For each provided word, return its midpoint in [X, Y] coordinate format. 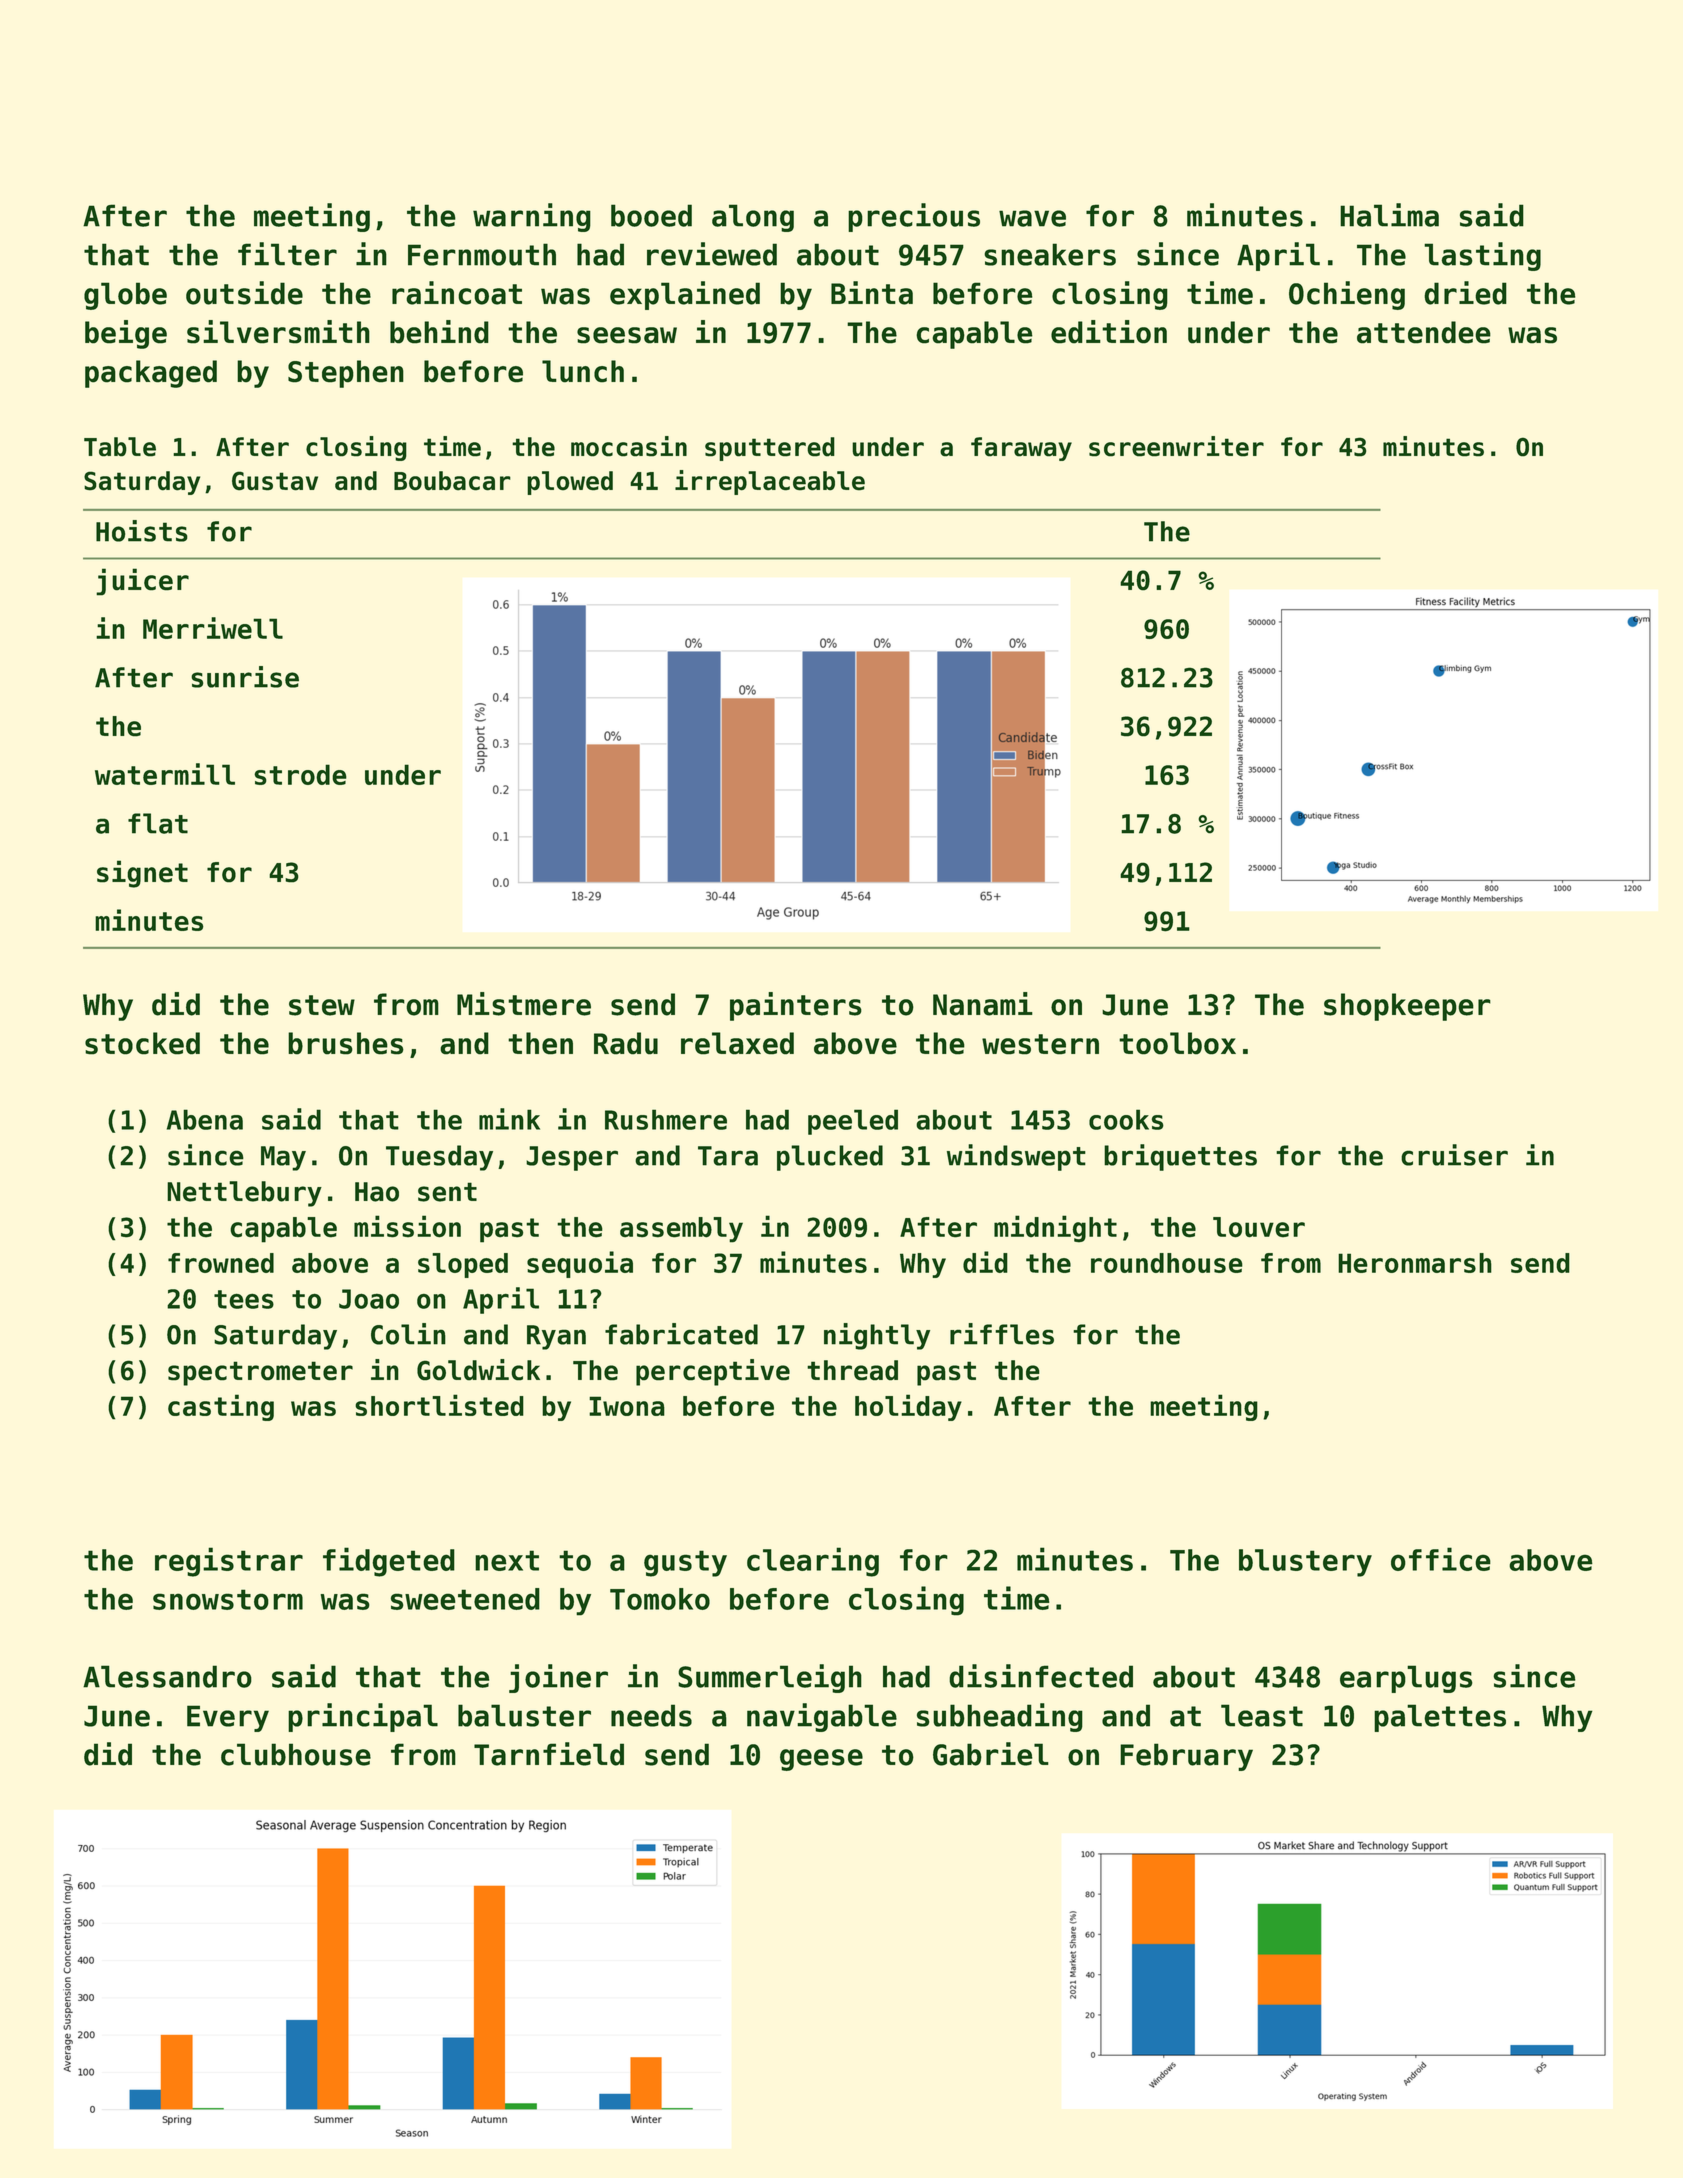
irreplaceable [770, 482]
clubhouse [296, 1754]
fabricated [681, 1334]
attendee [1424, 332]
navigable [822, 1717]
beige [126, 334]
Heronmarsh [1415, 1263]
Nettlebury [244, 1194]
